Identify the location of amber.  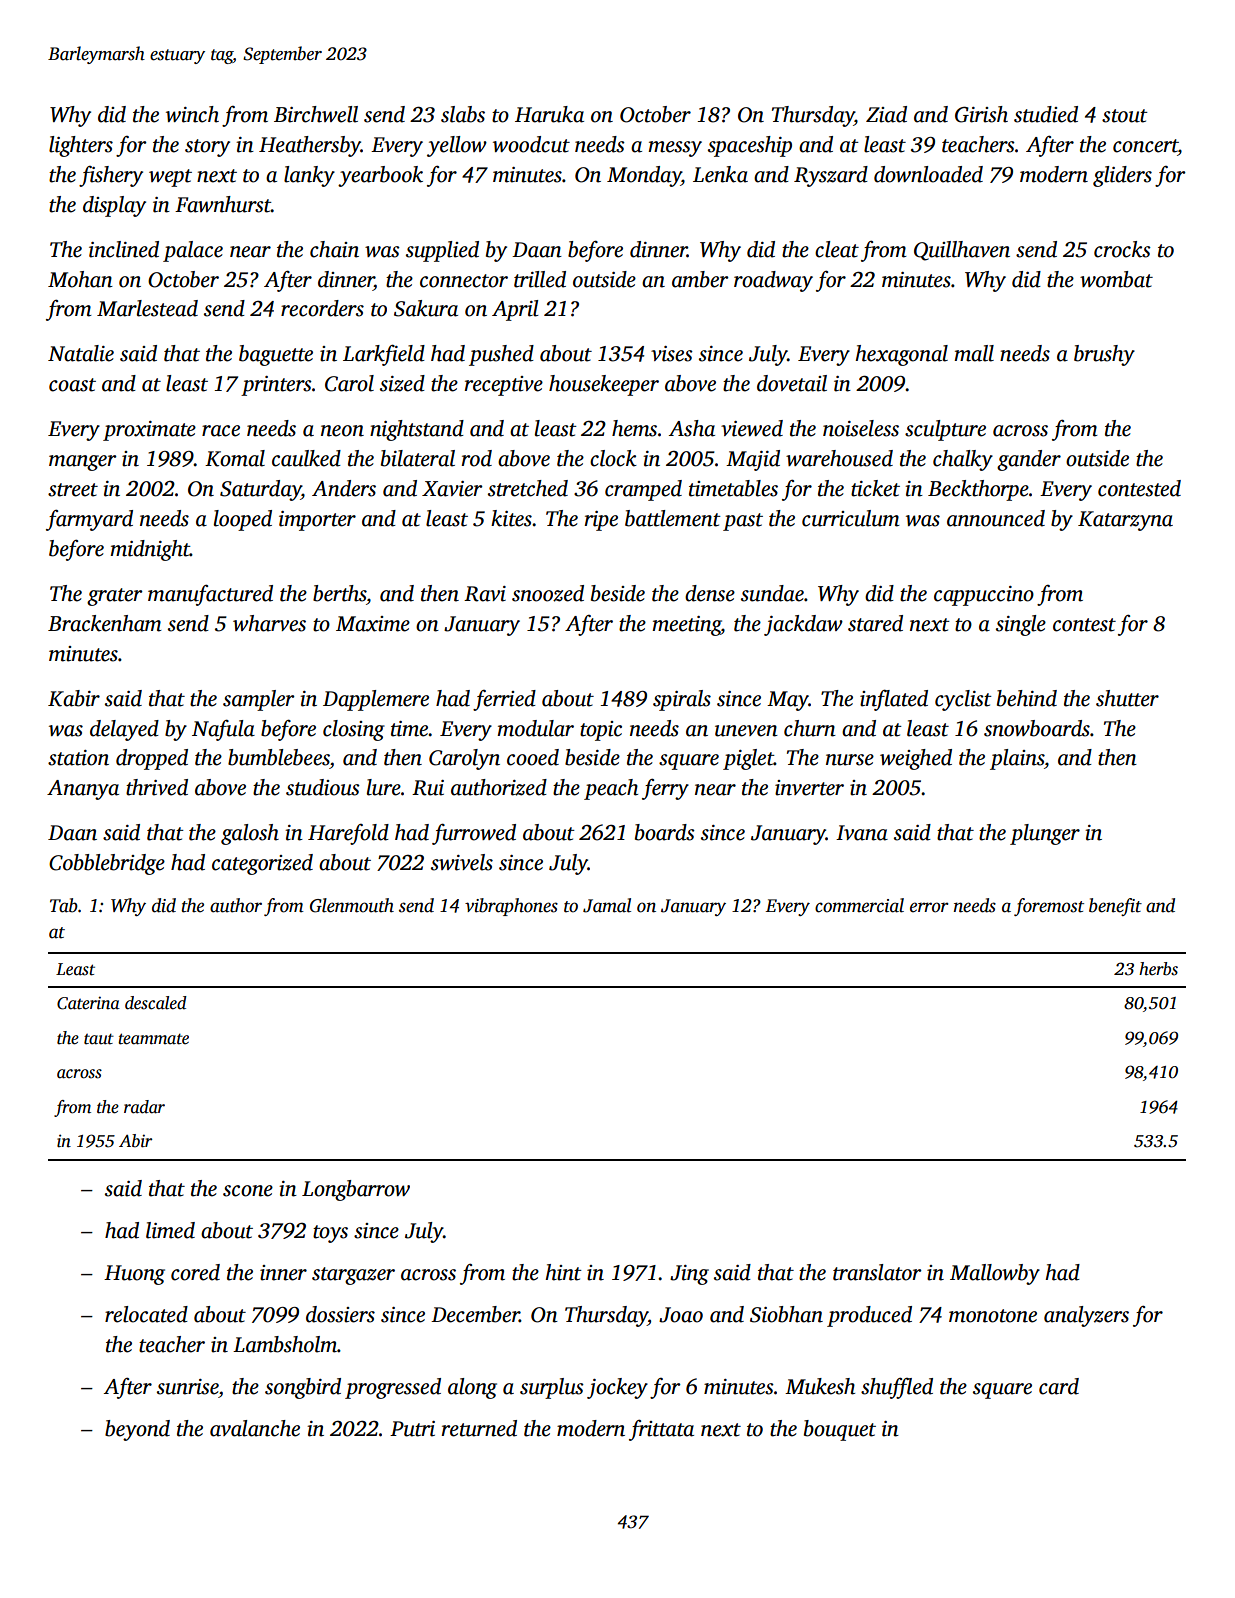
(700, 279).
